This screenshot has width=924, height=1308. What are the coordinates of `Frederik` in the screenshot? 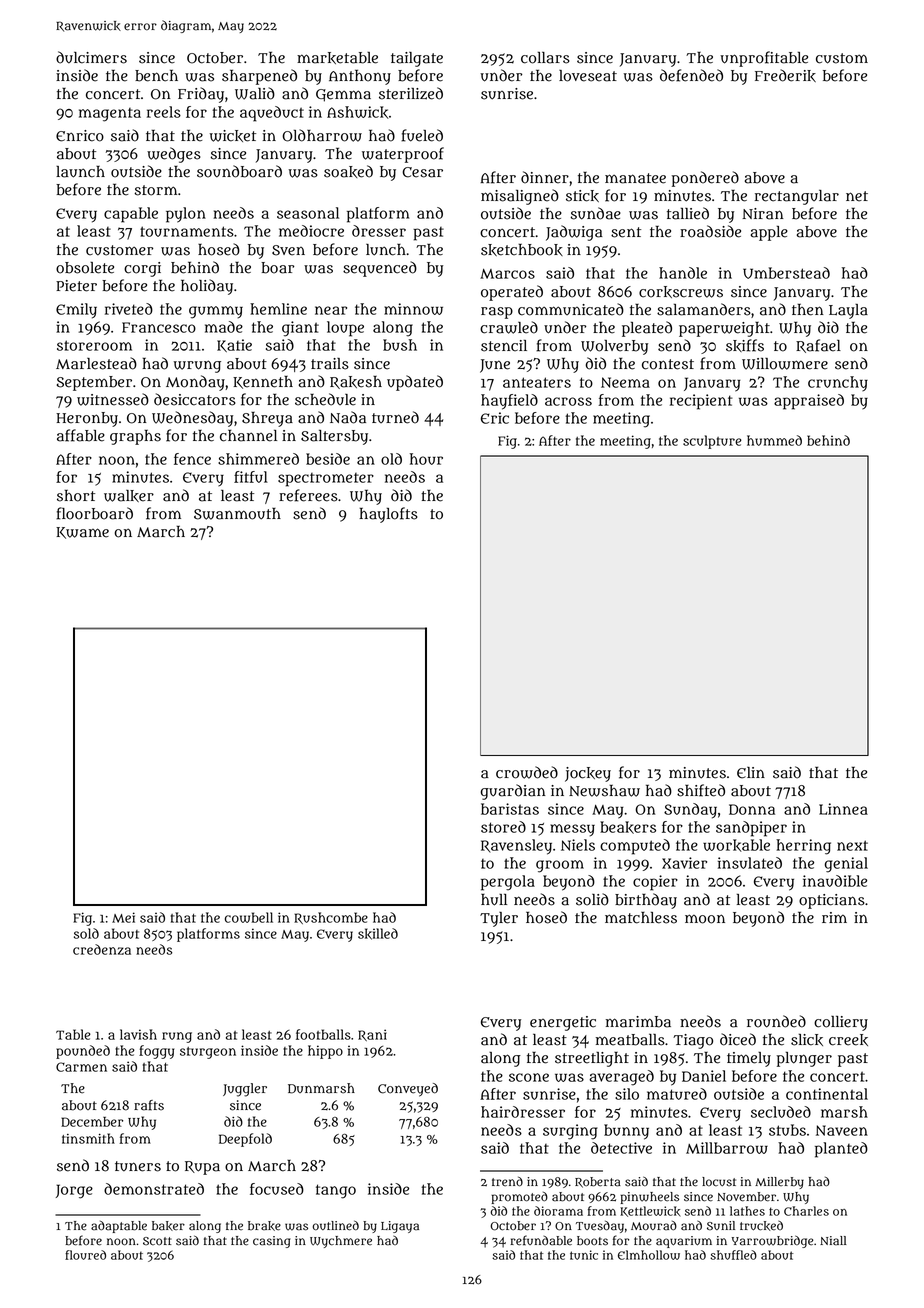 It's located at (785, 75).
